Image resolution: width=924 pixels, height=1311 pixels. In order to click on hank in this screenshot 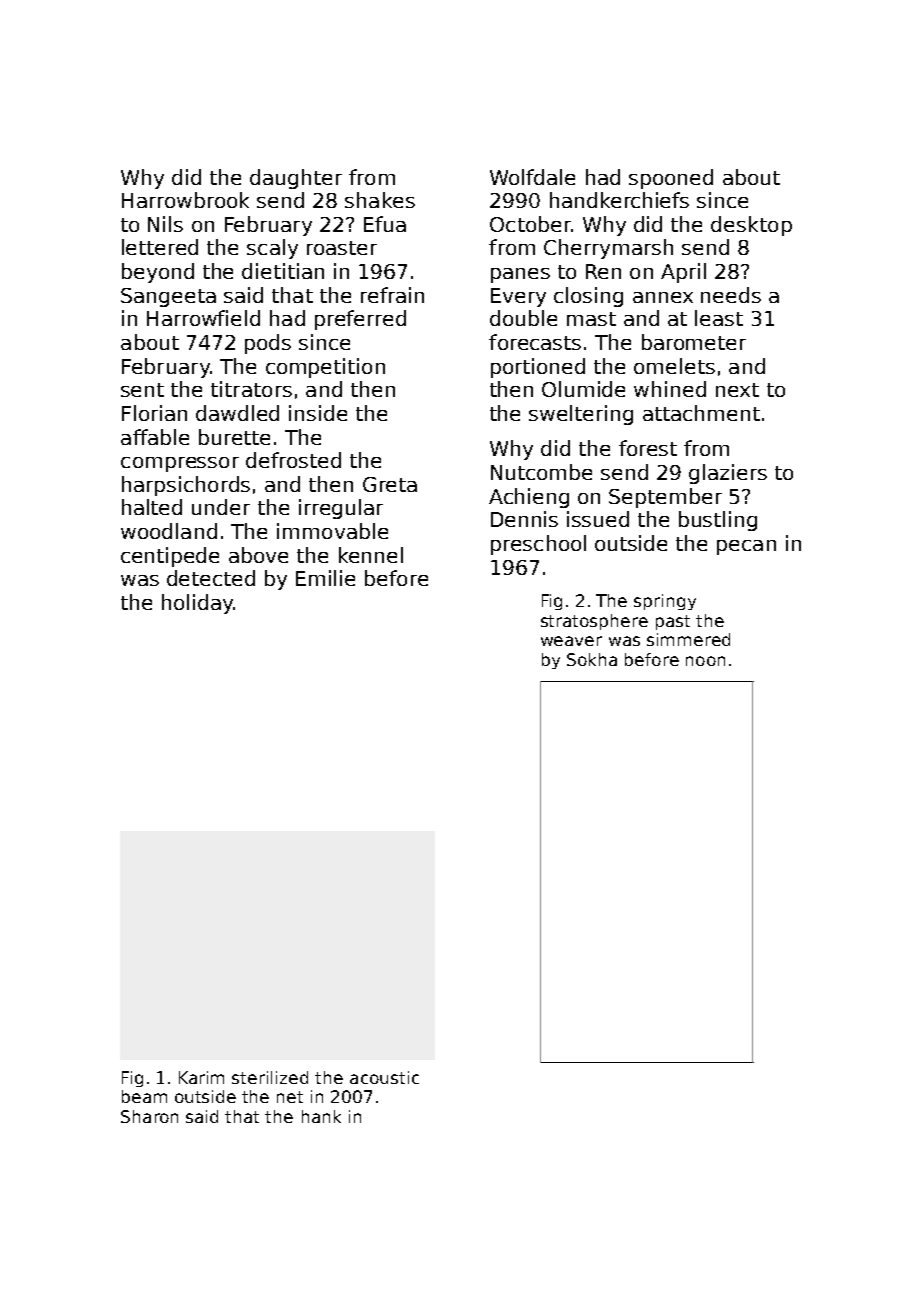, I will do `click(321, 1116)`.
